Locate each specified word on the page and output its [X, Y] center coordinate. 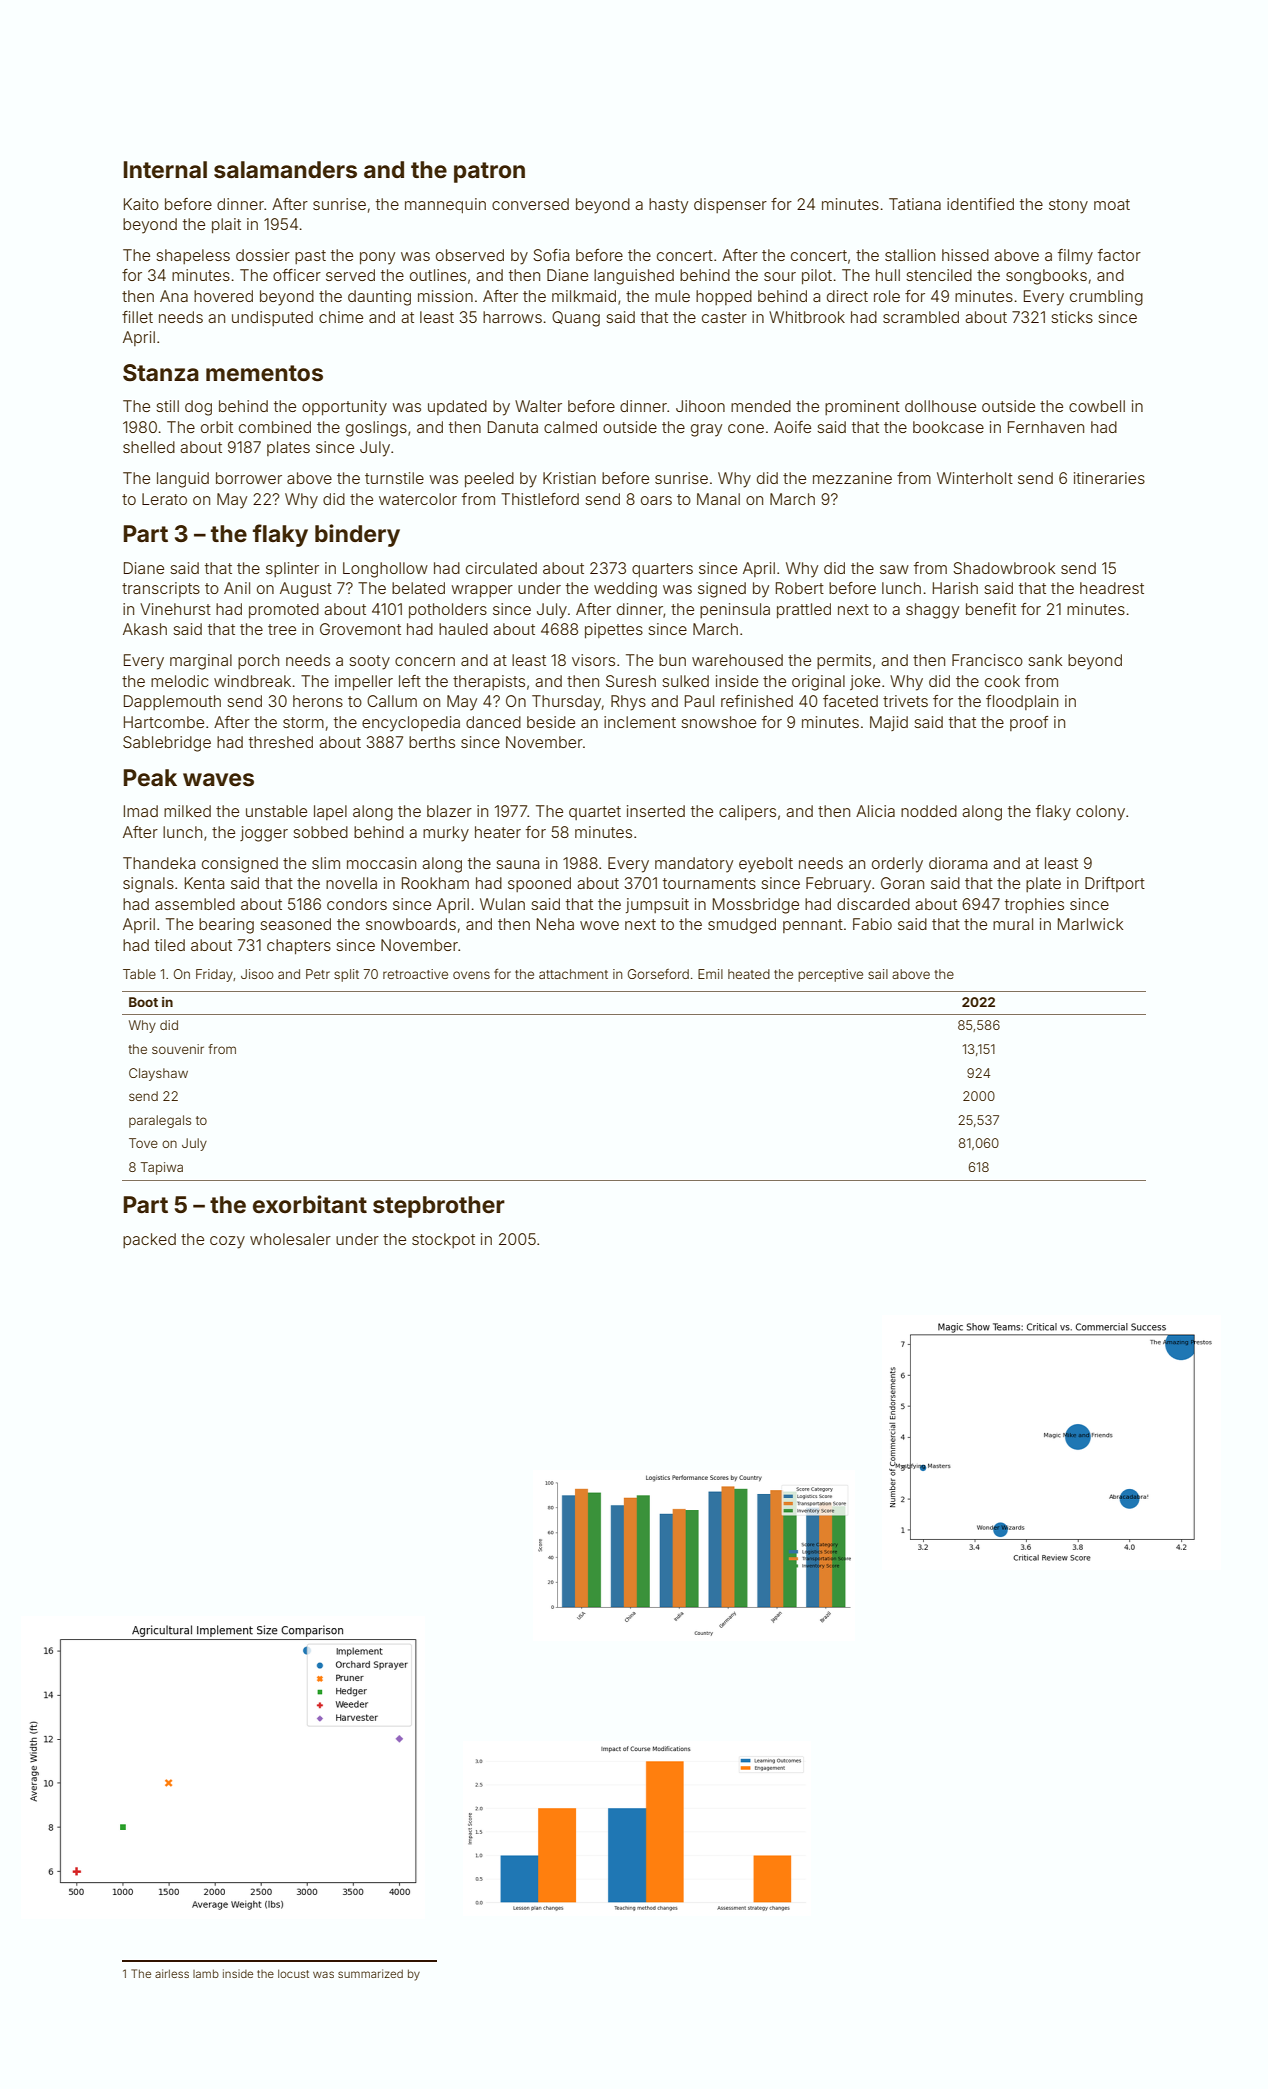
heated [749, 974]
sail [878, 974]
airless [172, 1973]
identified [980, 204]
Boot [143, 1002]
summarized [370, 1973]
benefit [991, 609]
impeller [364, 683]
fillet [137, 317]
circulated [501, 568]
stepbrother [439, 1207]
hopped [724, 297]
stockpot [443, 1240]
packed [149, 1240]
